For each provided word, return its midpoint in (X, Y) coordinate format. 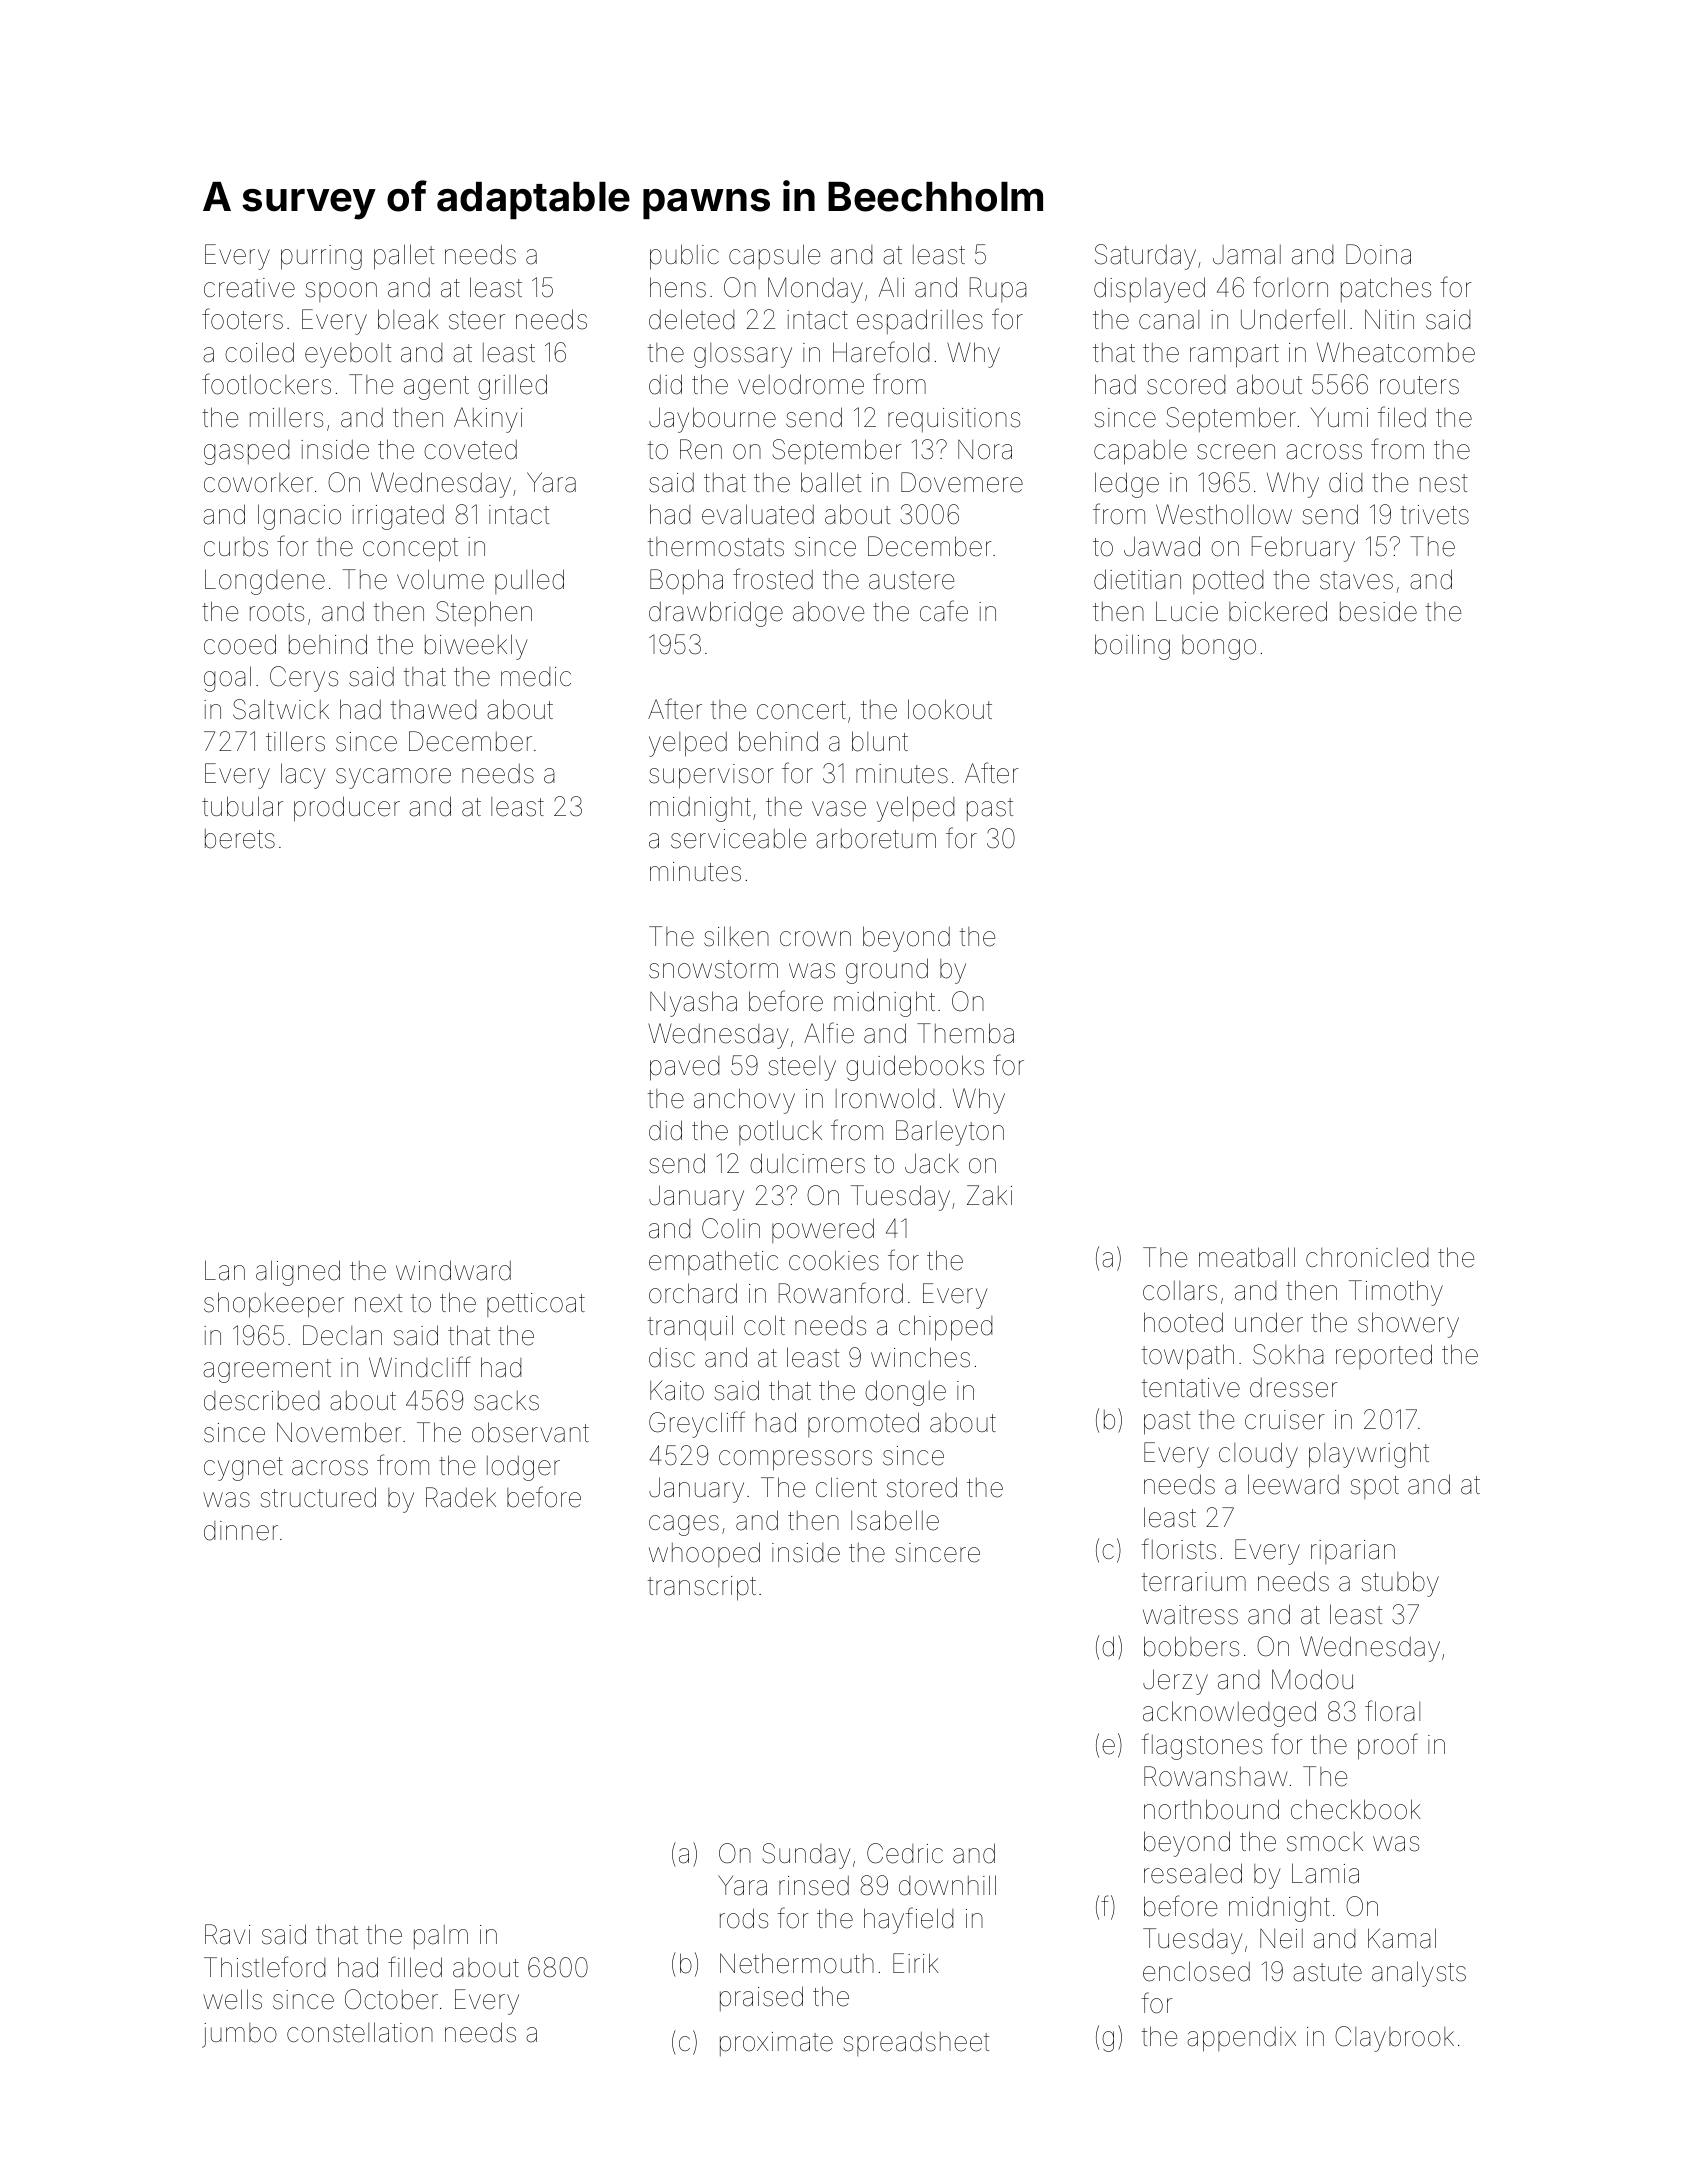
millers (286, 418)
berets (240, 839)
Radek (461, 1497)
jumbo (239, 2035)
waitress (1190, 1615)
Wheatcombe (1396, 352)
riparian (1353, 1552)
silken (736, 936)
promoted (863, 1424)
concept (410, 550)
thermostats (716, 547)
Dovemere (962, 482)
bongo (1219, 647)
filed (1402, 417)
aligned (298, 1273)
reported (1384, 1356)
